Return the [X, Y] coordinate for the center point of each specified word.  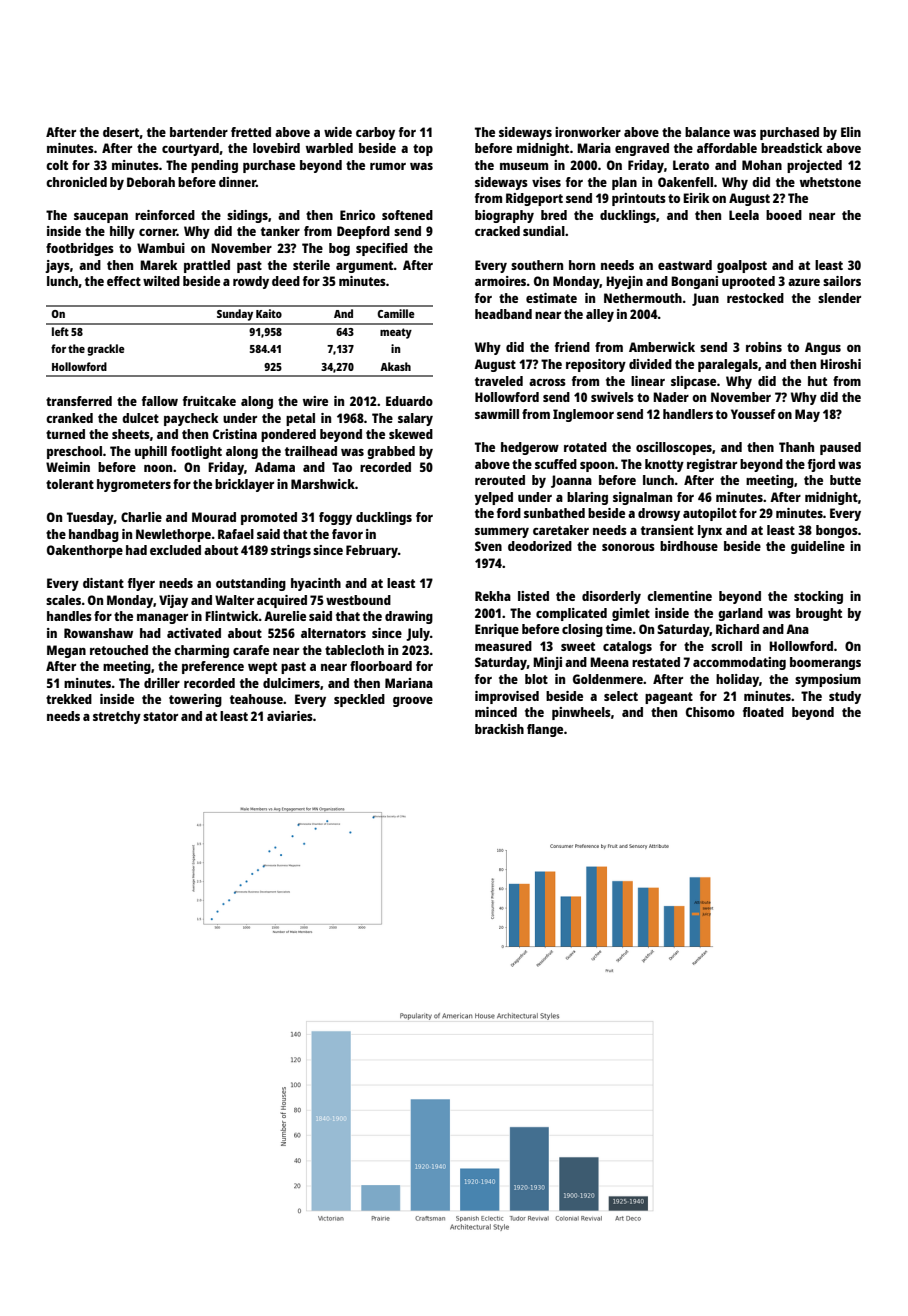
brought [819, 614]
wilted [161, 281]
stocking [818, 597]
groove [413, 702]
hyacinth [316, 584]
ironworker [588, 132]
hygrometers [134, 485]
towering [195, 700]
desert [121, 132]
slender [839, 298]
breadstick [791, 148]
